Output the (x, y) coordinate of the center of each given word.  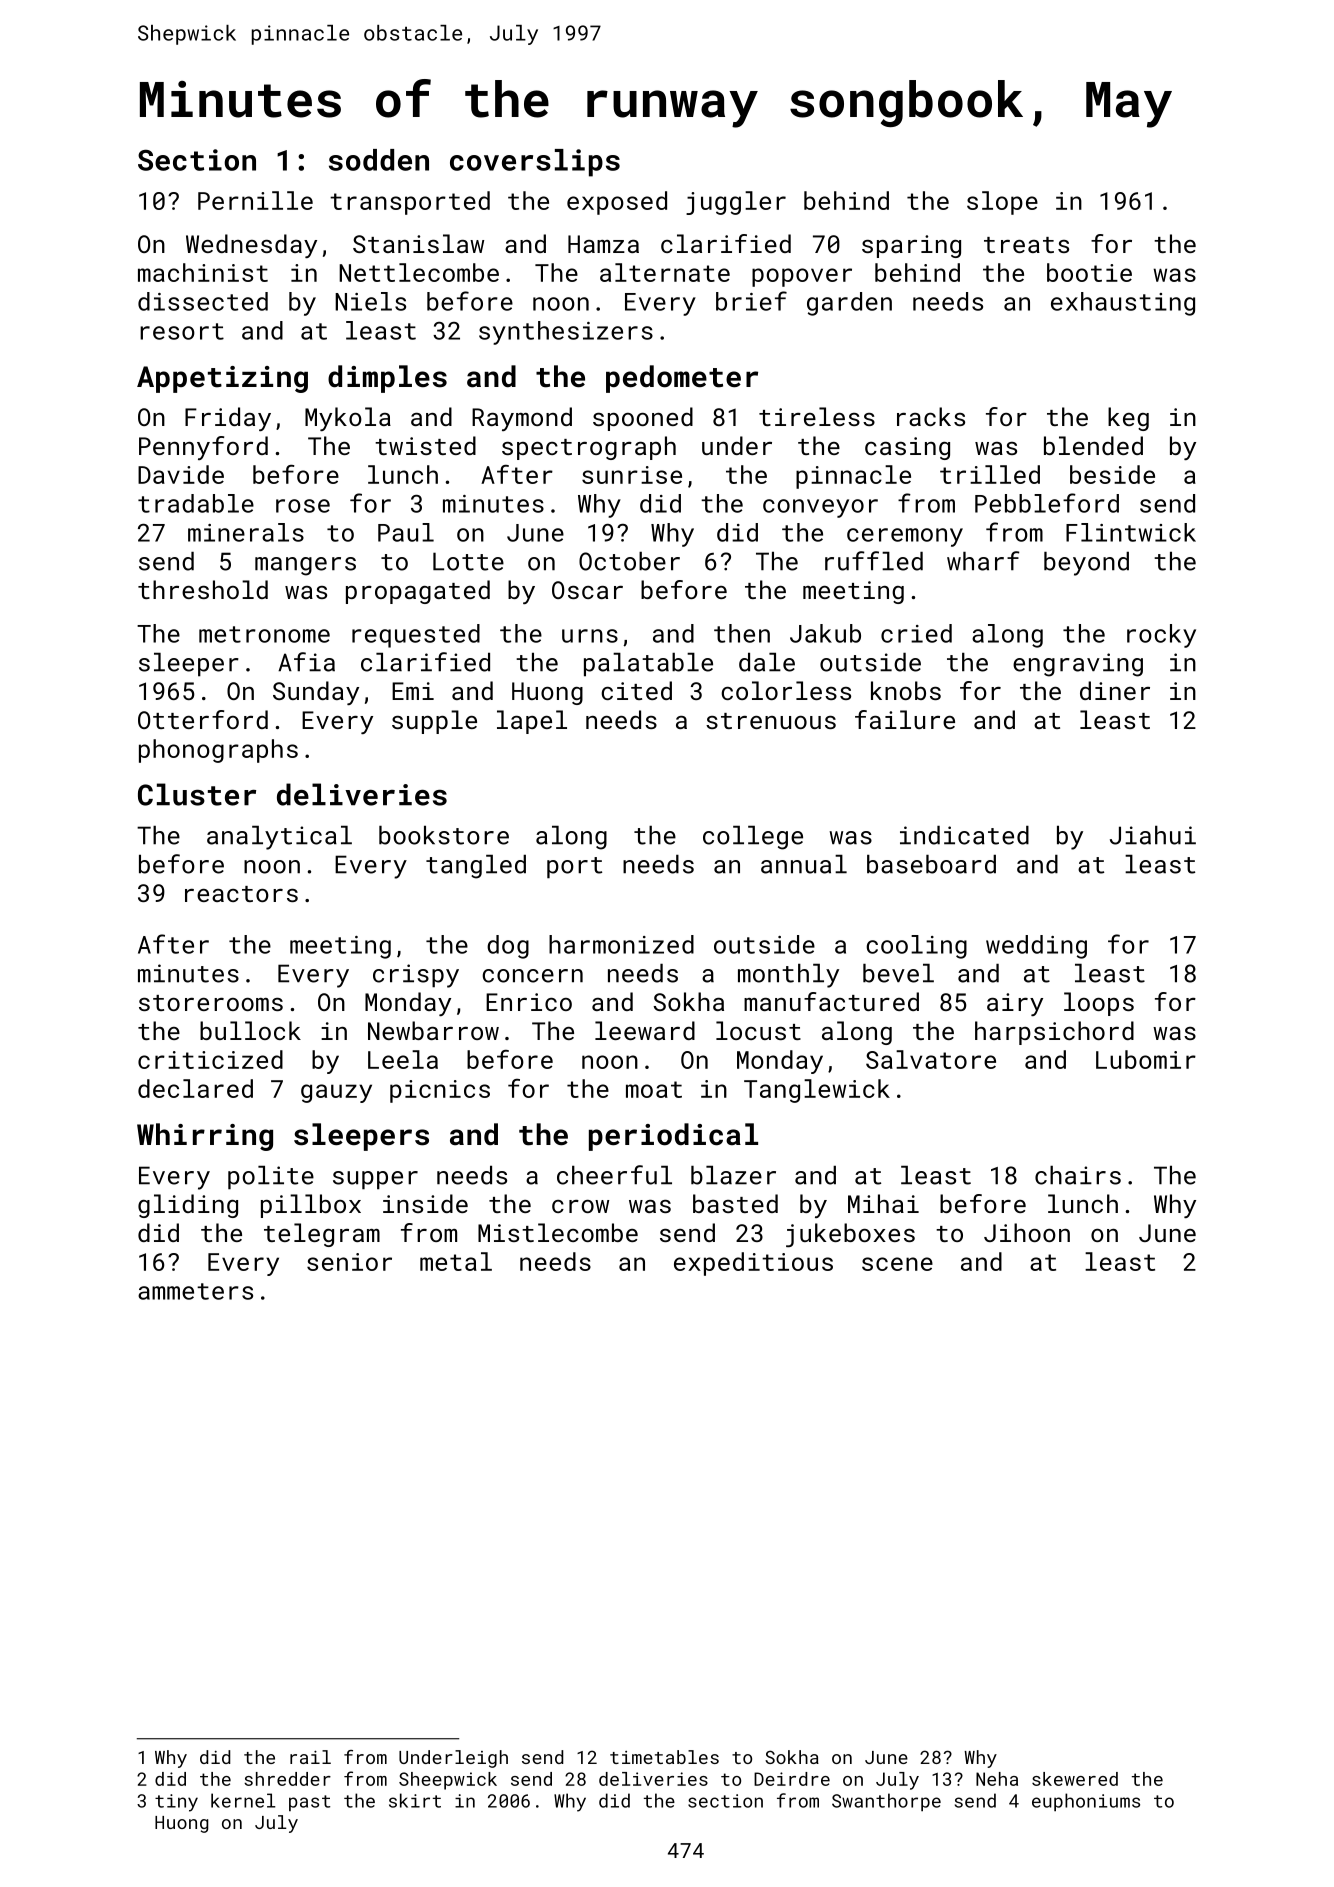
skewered (1075, 1779)
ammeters (195, 1291)
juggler (736, 203)
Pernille (255, 200)
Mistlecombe (558, 1232)
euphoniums (1086, 1802)
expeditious (753, 1264)
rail (310, 1757)
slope (1002, 203)
